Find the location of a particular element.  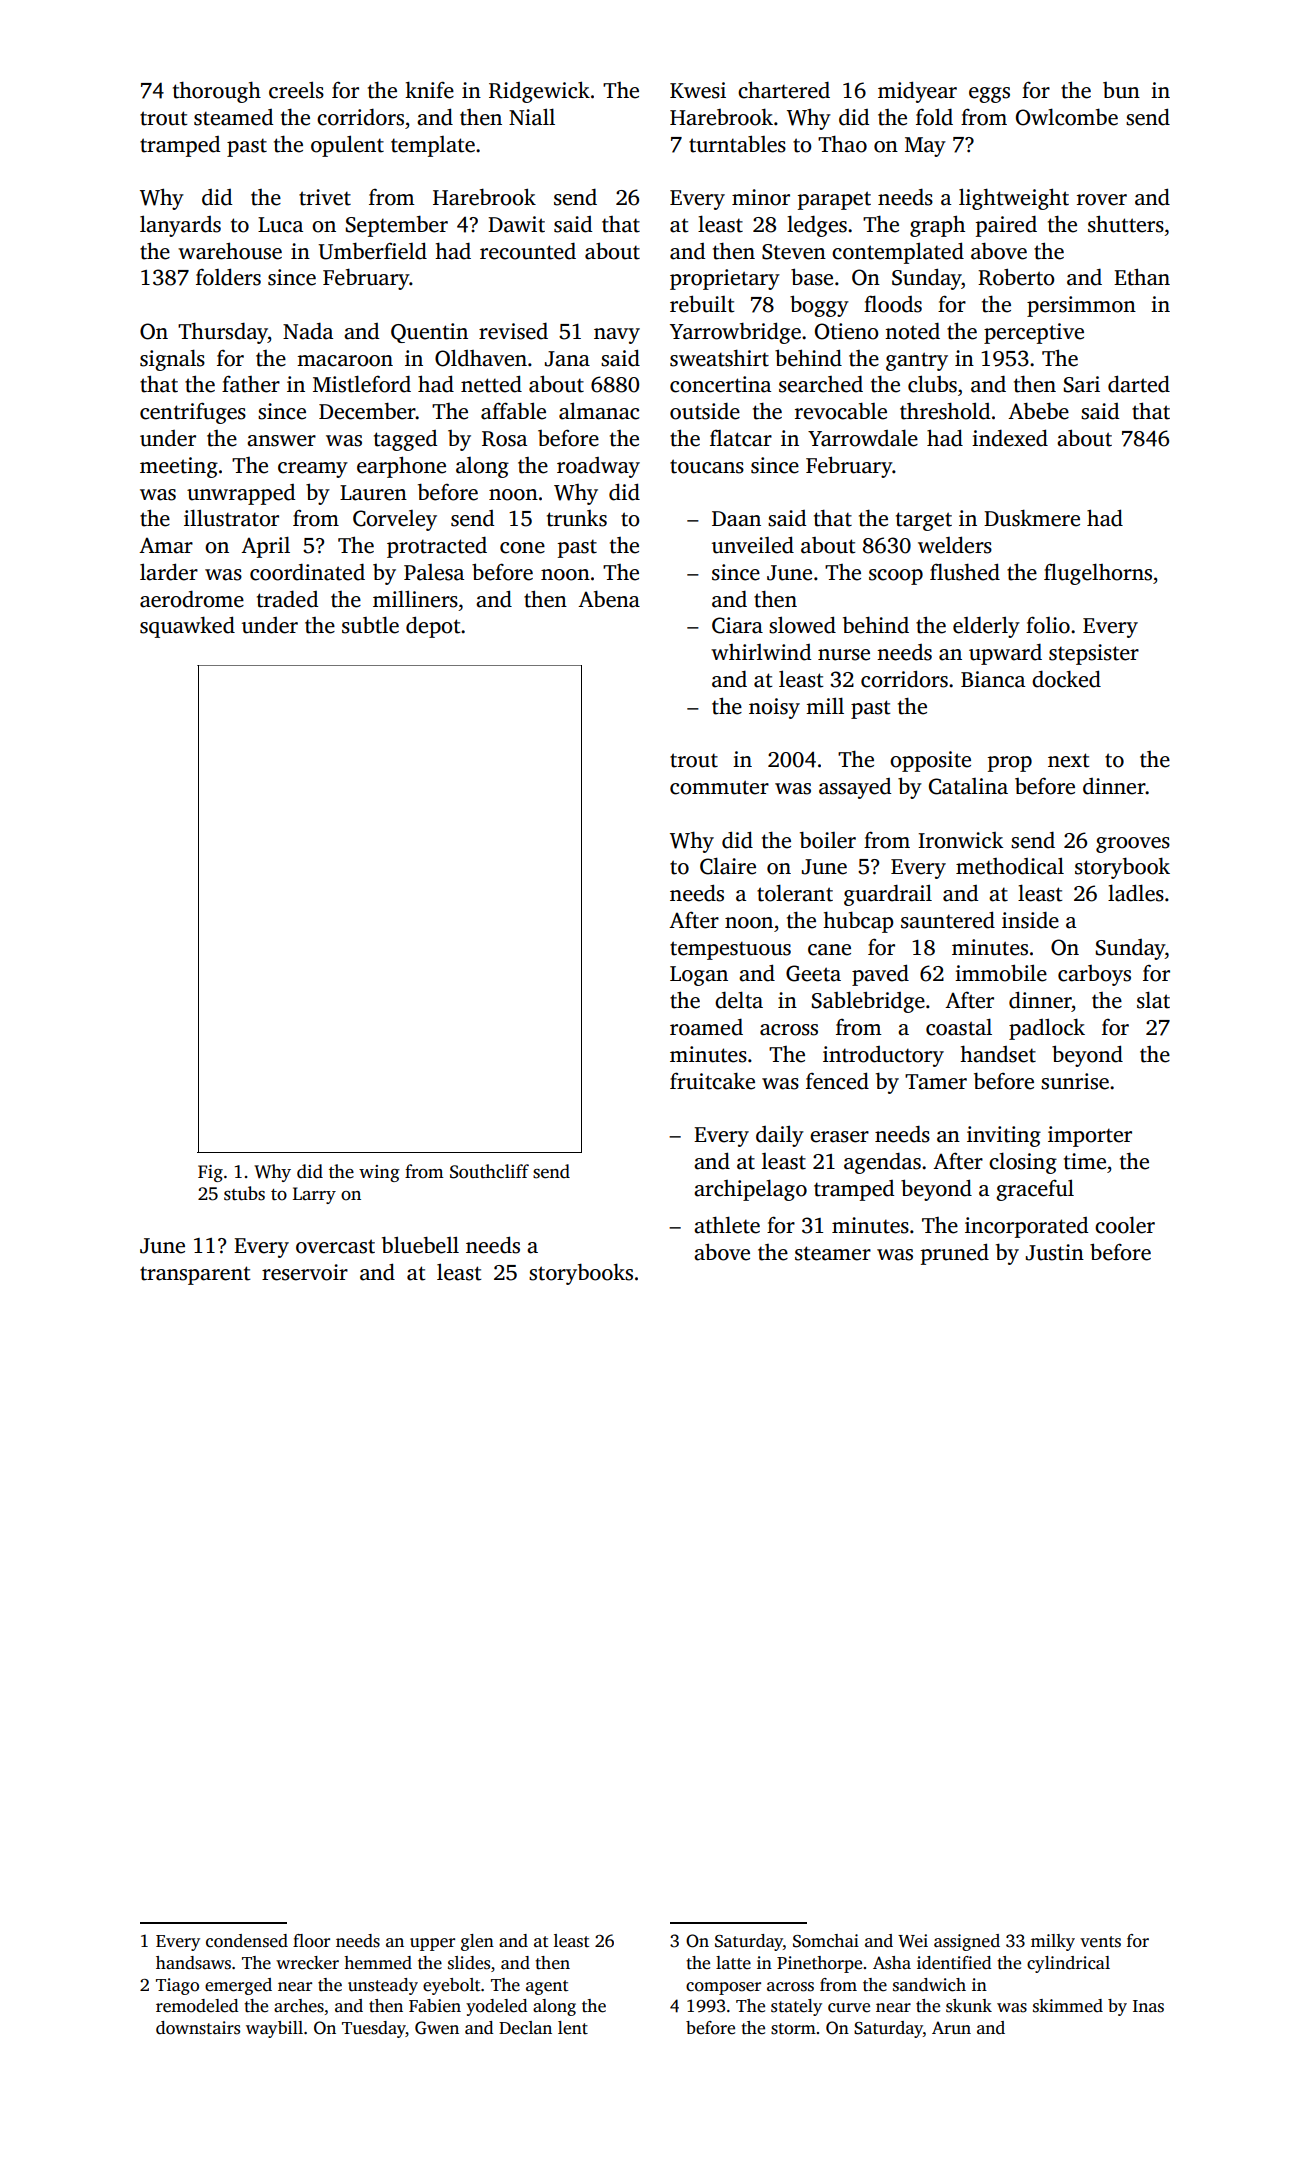

vents is located at coordinates (1100, 1942).
